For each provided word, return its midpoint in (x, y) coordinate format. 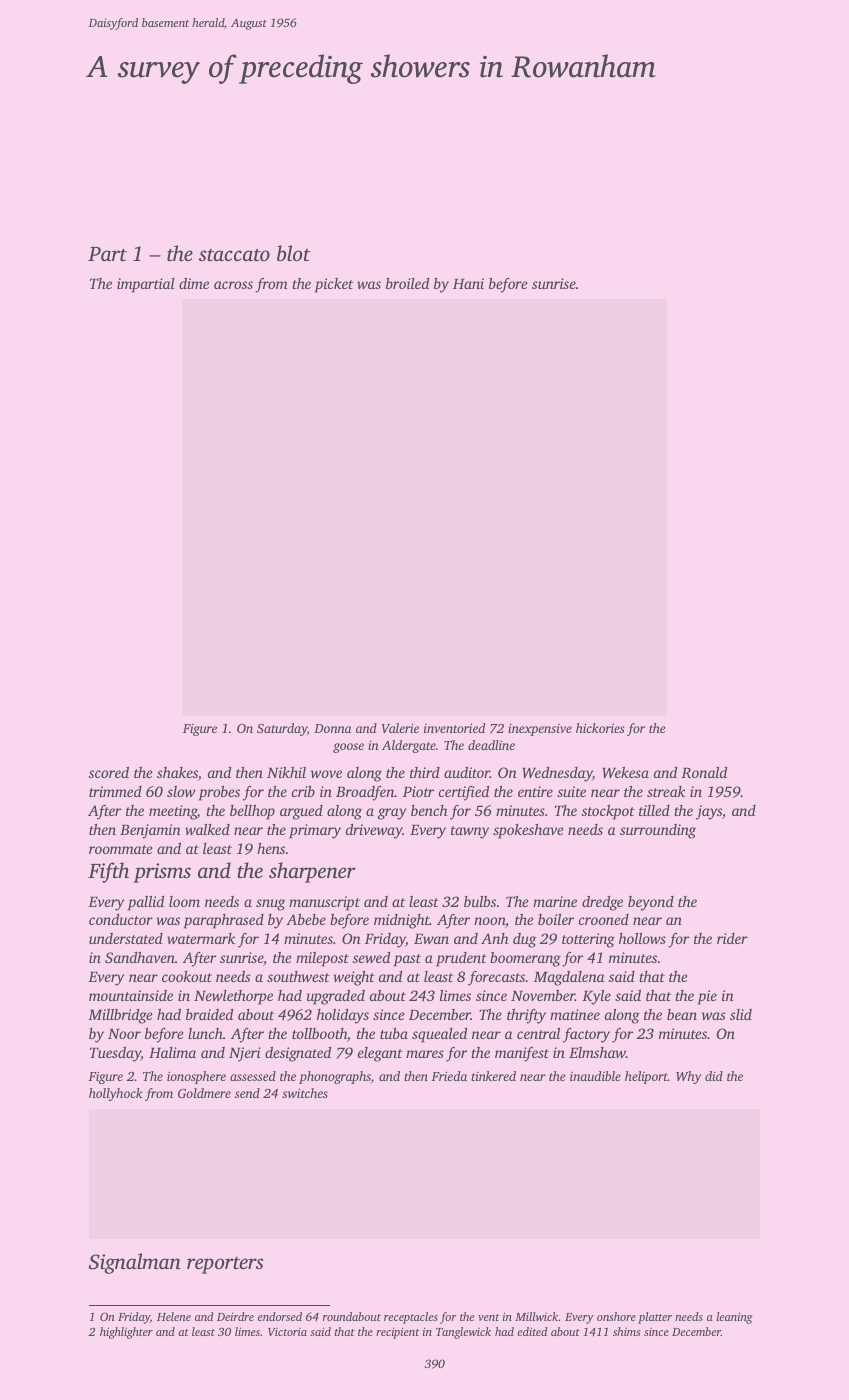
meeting (173, 812)
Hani (468, 283)
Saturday (282, 729)
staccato (234, 255)
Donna (332, 728)
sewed (371, 957)
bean (682, 1014)
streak (666, 791)
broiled (407, 283)
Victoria (287, 1332)
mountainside (131, 995)
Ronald (704, 772)
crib (303, 791)
